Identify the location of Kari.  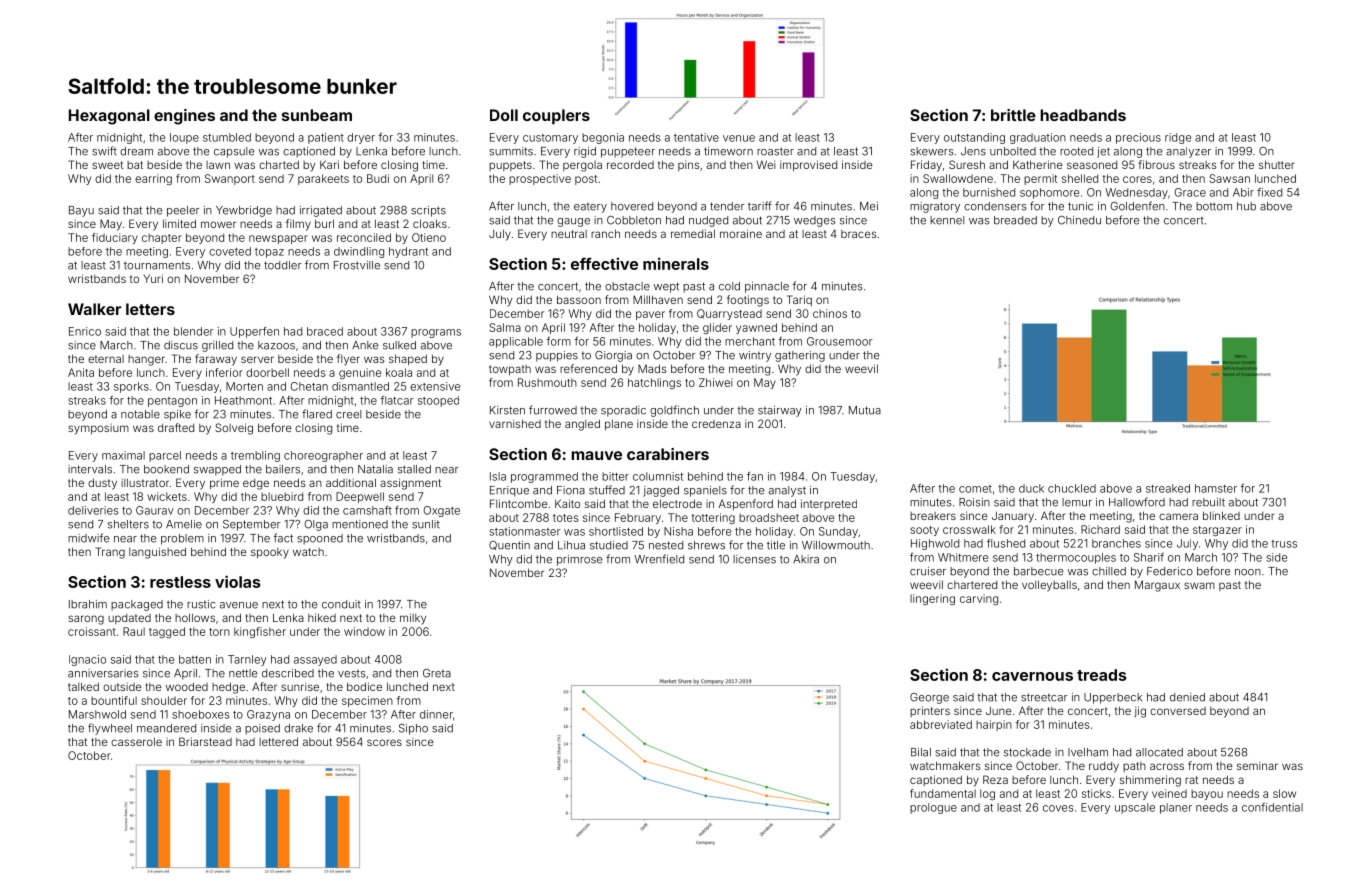
(329, 164).
